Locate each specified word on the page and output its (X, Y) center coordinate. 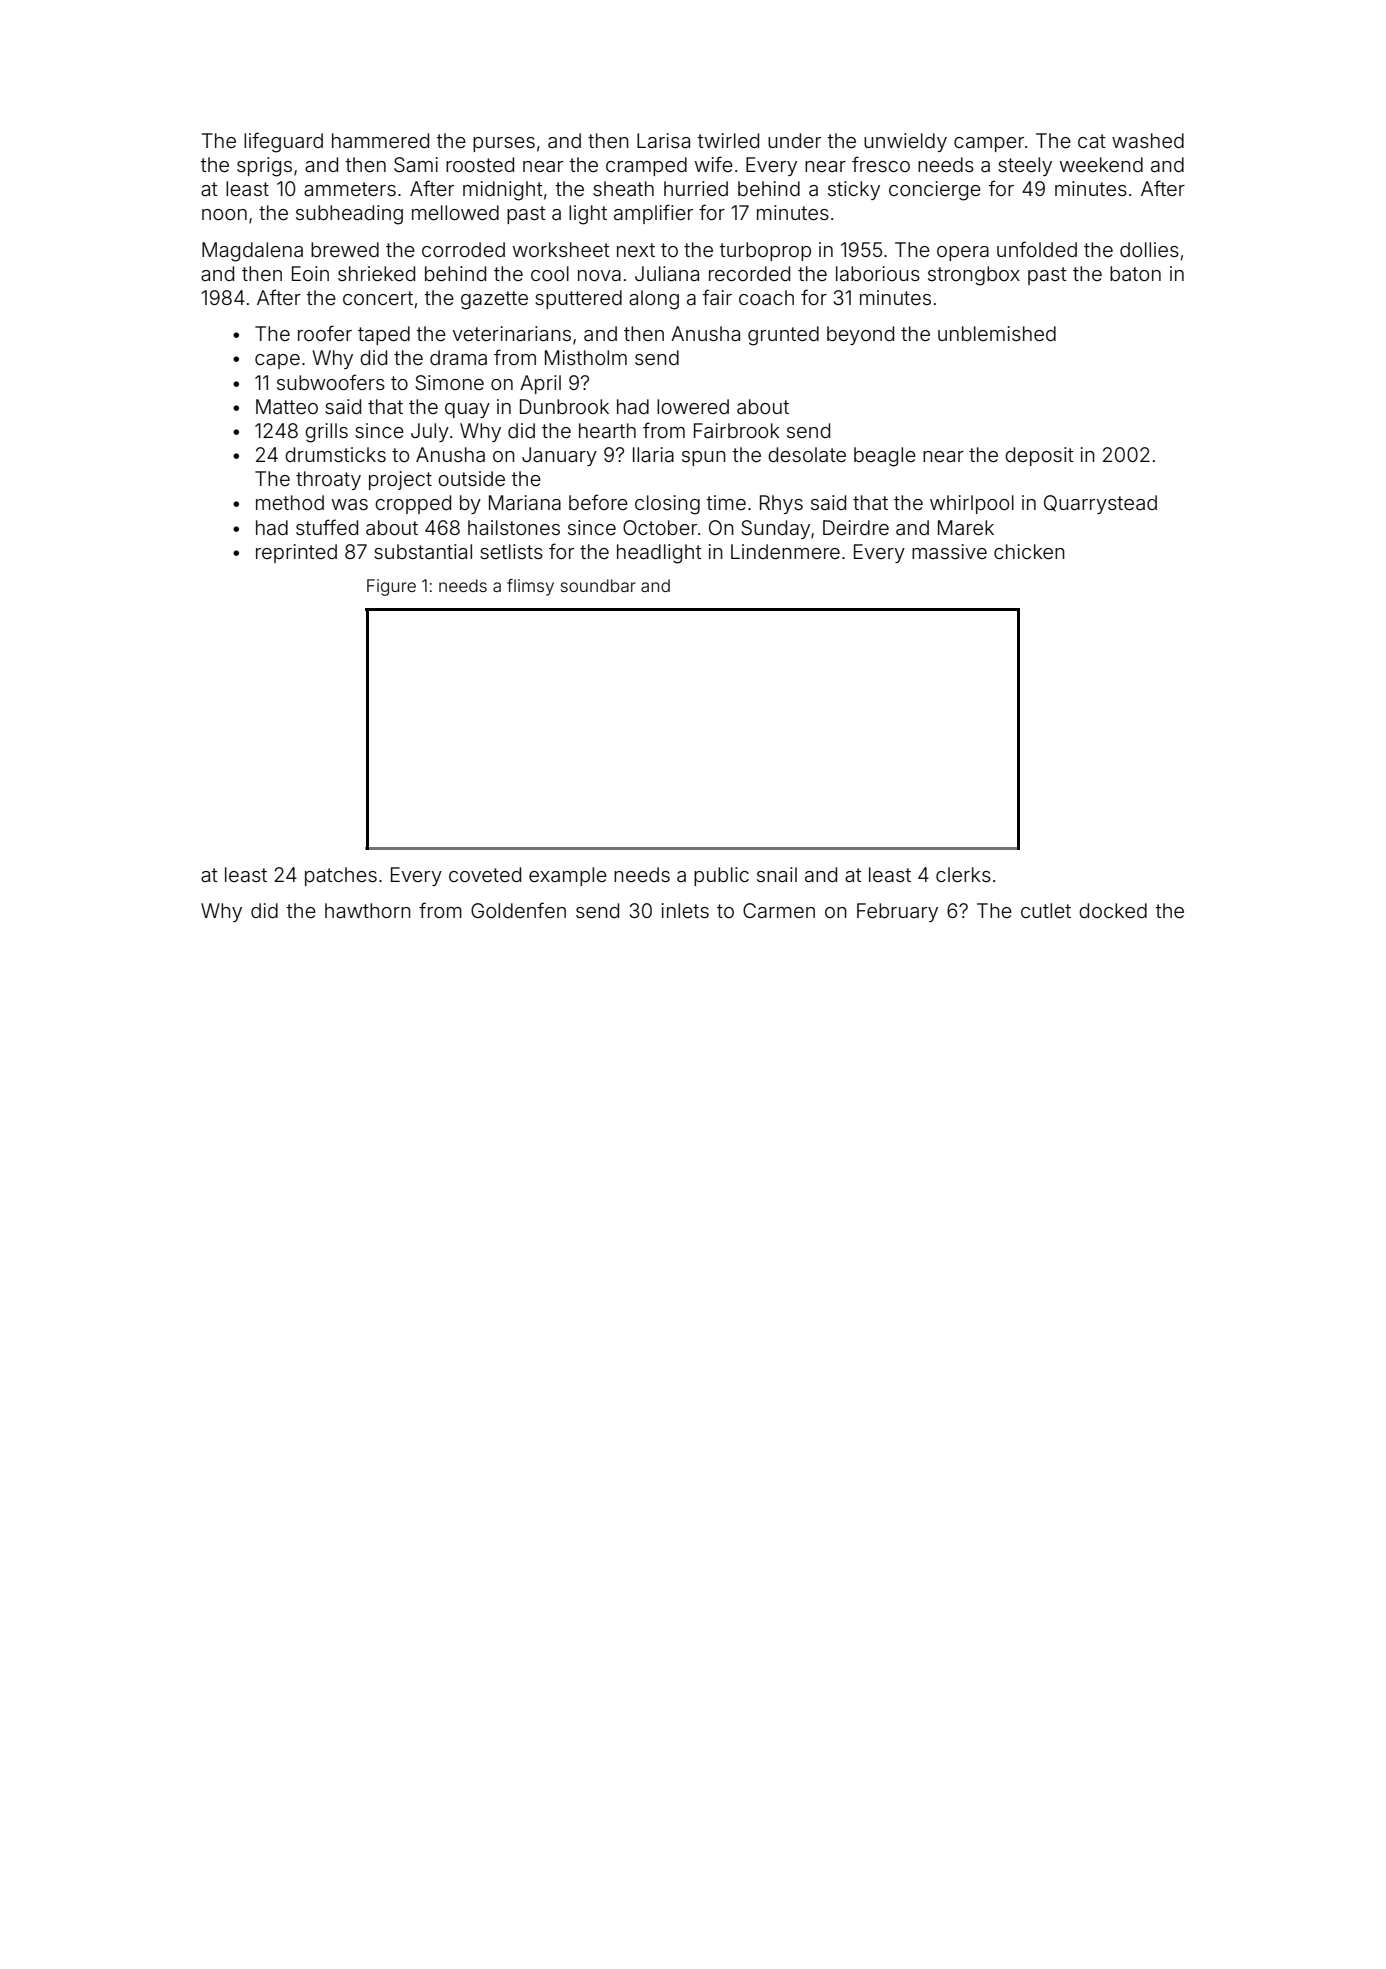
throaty (328, 480)
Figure (391, 587)
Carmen (779, 910)
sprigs (264, 167)
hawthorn (368, 910)
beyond (860, 335)
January (559, 456)
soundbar (598, 585)
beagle (885, 457)
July (430, 432)
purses (504, 144)
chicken (1029, 551)
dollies (1149, 249)
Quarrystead (1100, 504)
